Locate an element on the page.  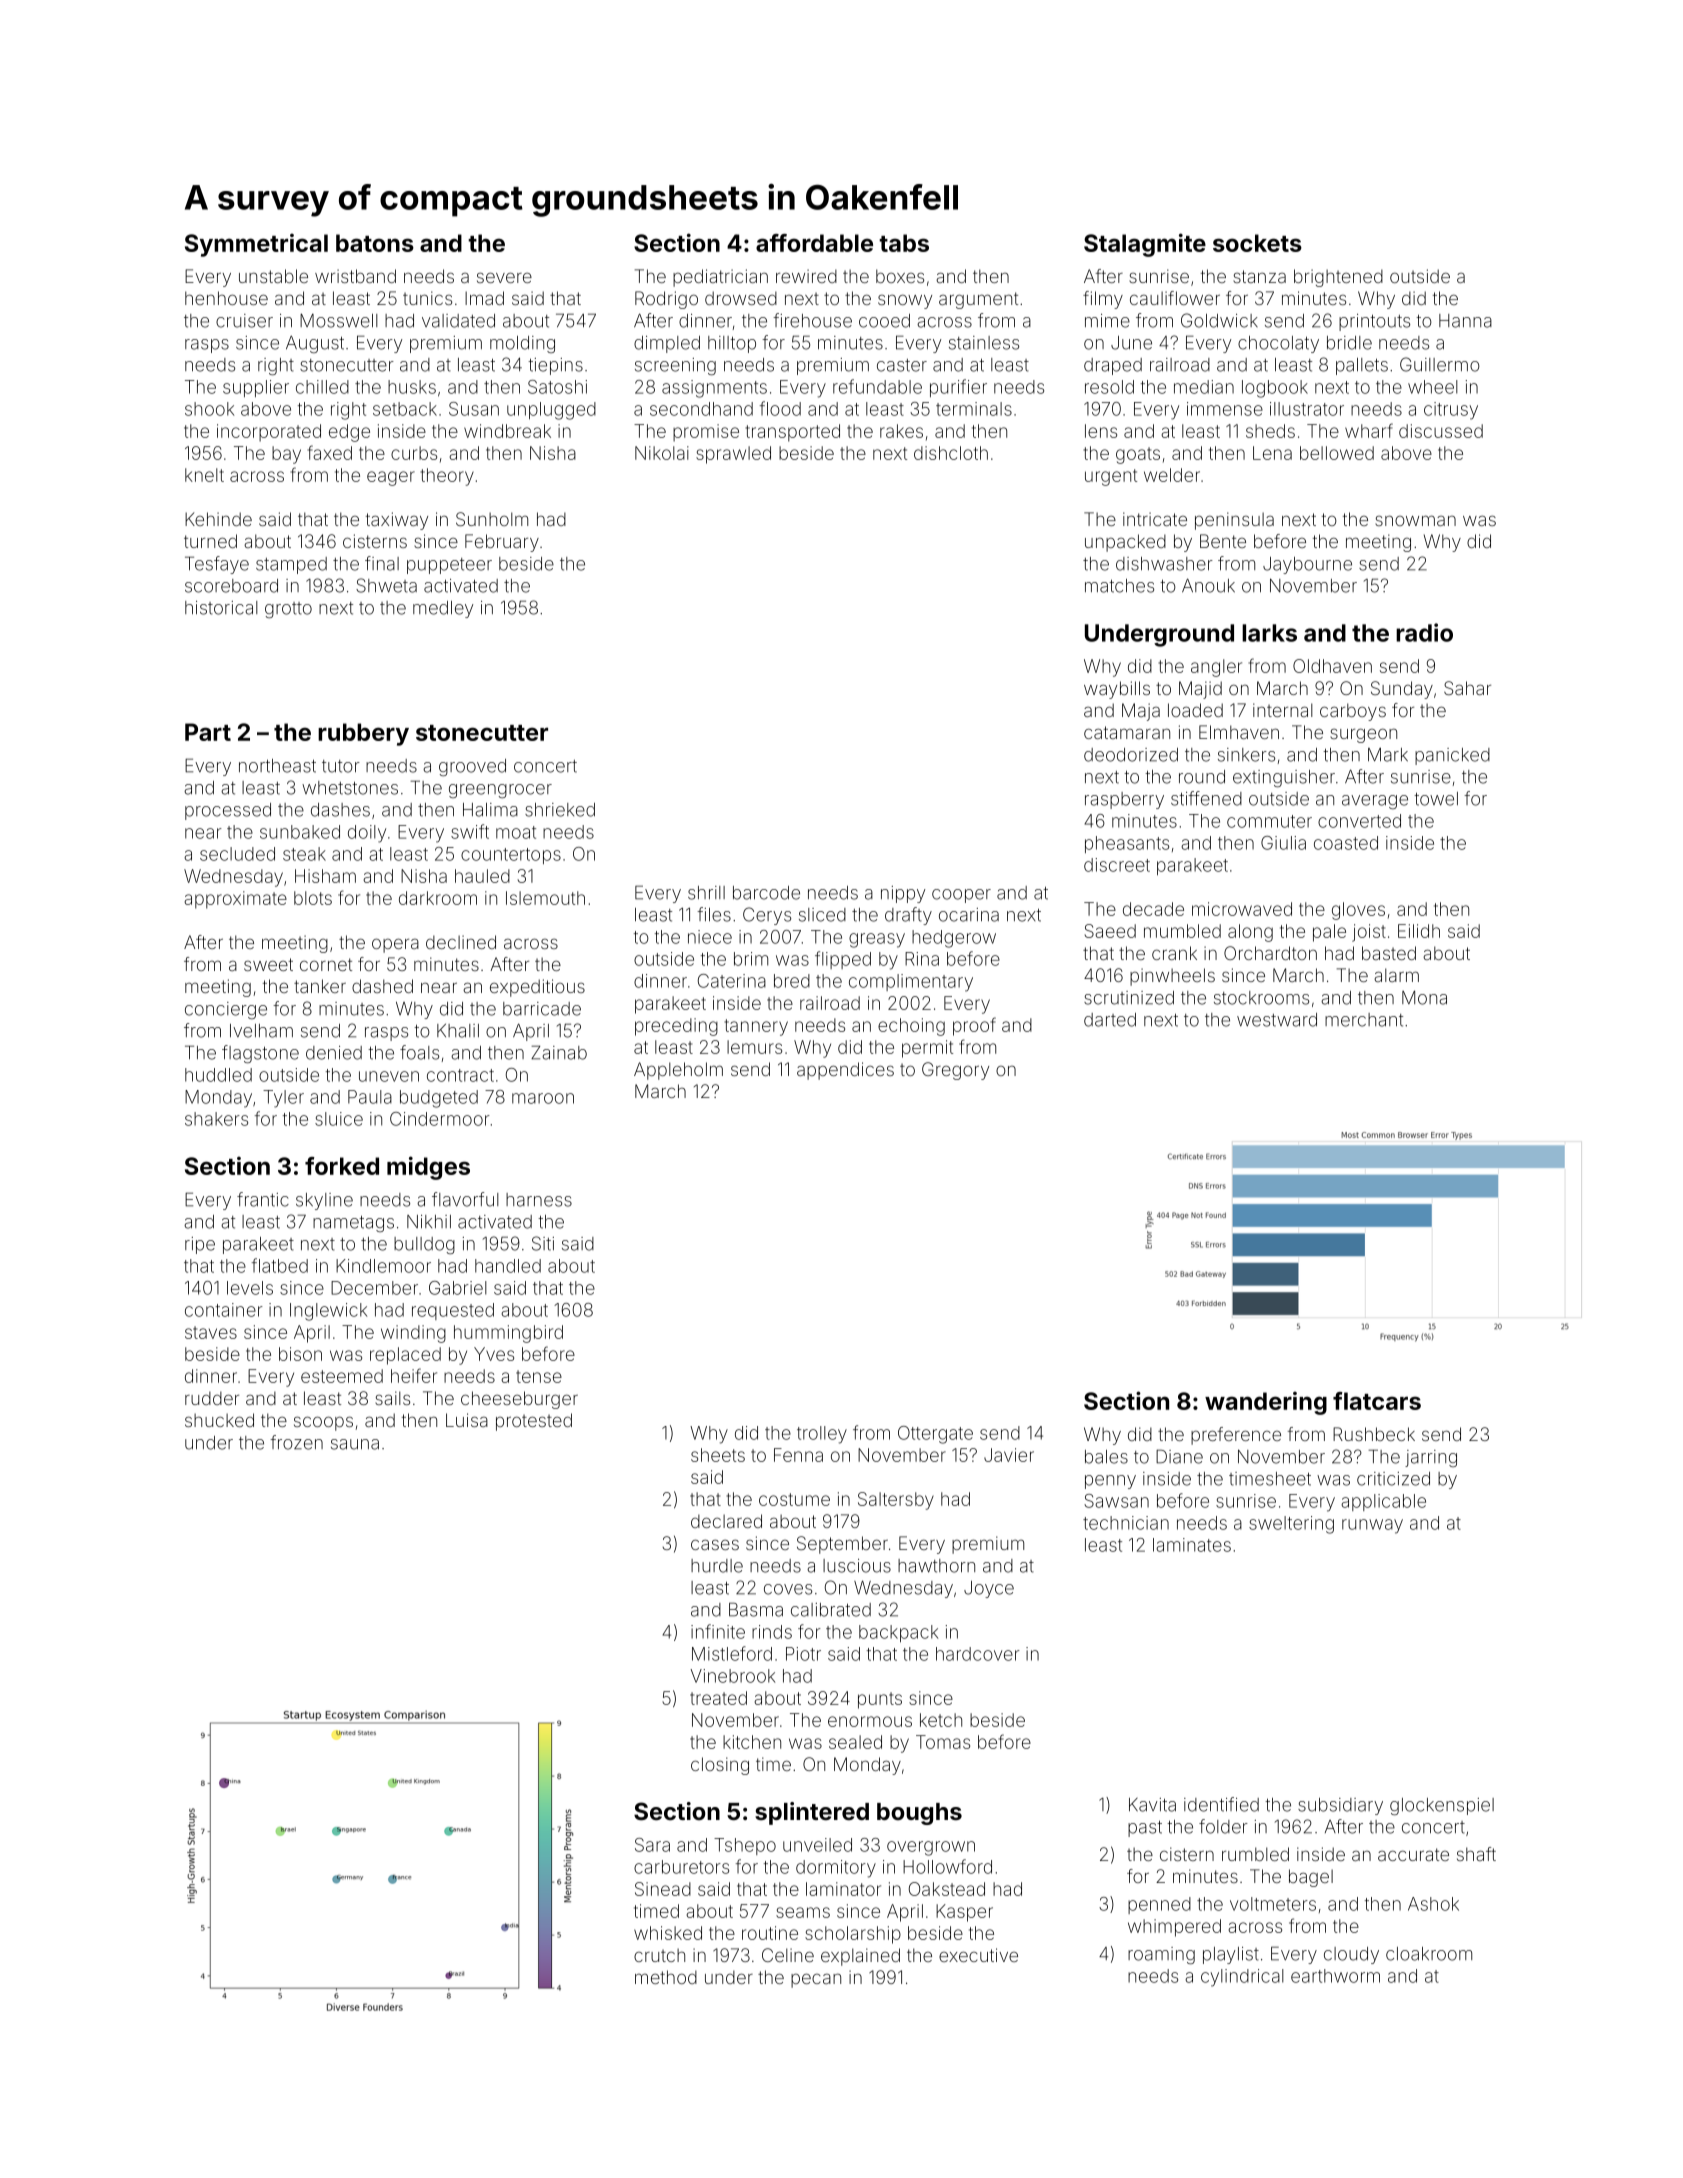
tabs is located at coordinates (904, 243).
